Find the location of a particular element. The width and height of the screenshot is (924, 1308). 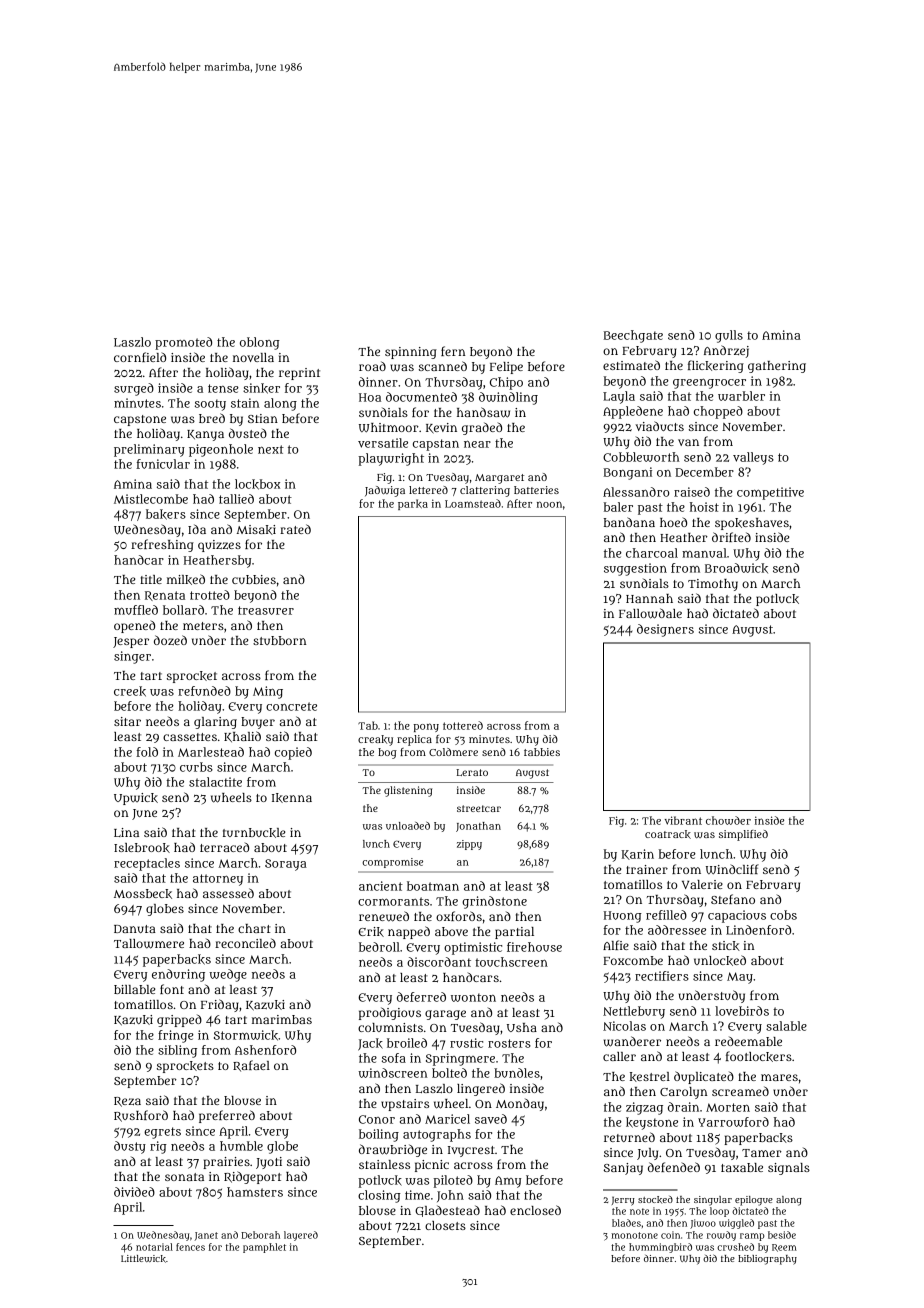

lockbox is located at coordinates (257, 484).
